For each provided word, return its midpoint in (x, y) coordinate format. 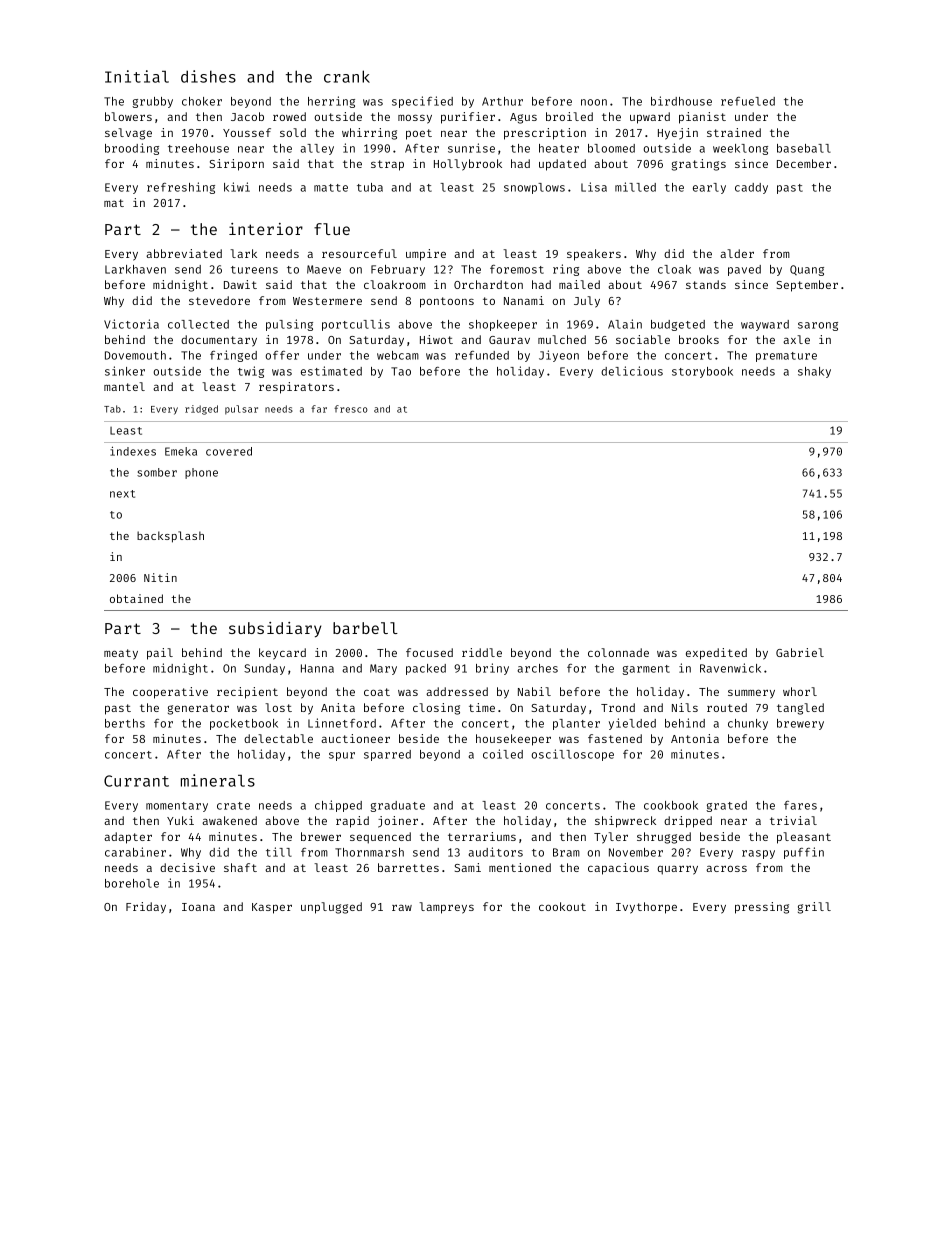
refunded (482, 355)
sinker (125, 371)
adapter (128, 838)
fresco (350, 409)
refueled (748, 101)
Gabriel (800, 652)
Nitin (160, 577)
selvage (128, 134)
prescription (545, 134)
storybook (702, 372)
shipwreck (625, 822)
